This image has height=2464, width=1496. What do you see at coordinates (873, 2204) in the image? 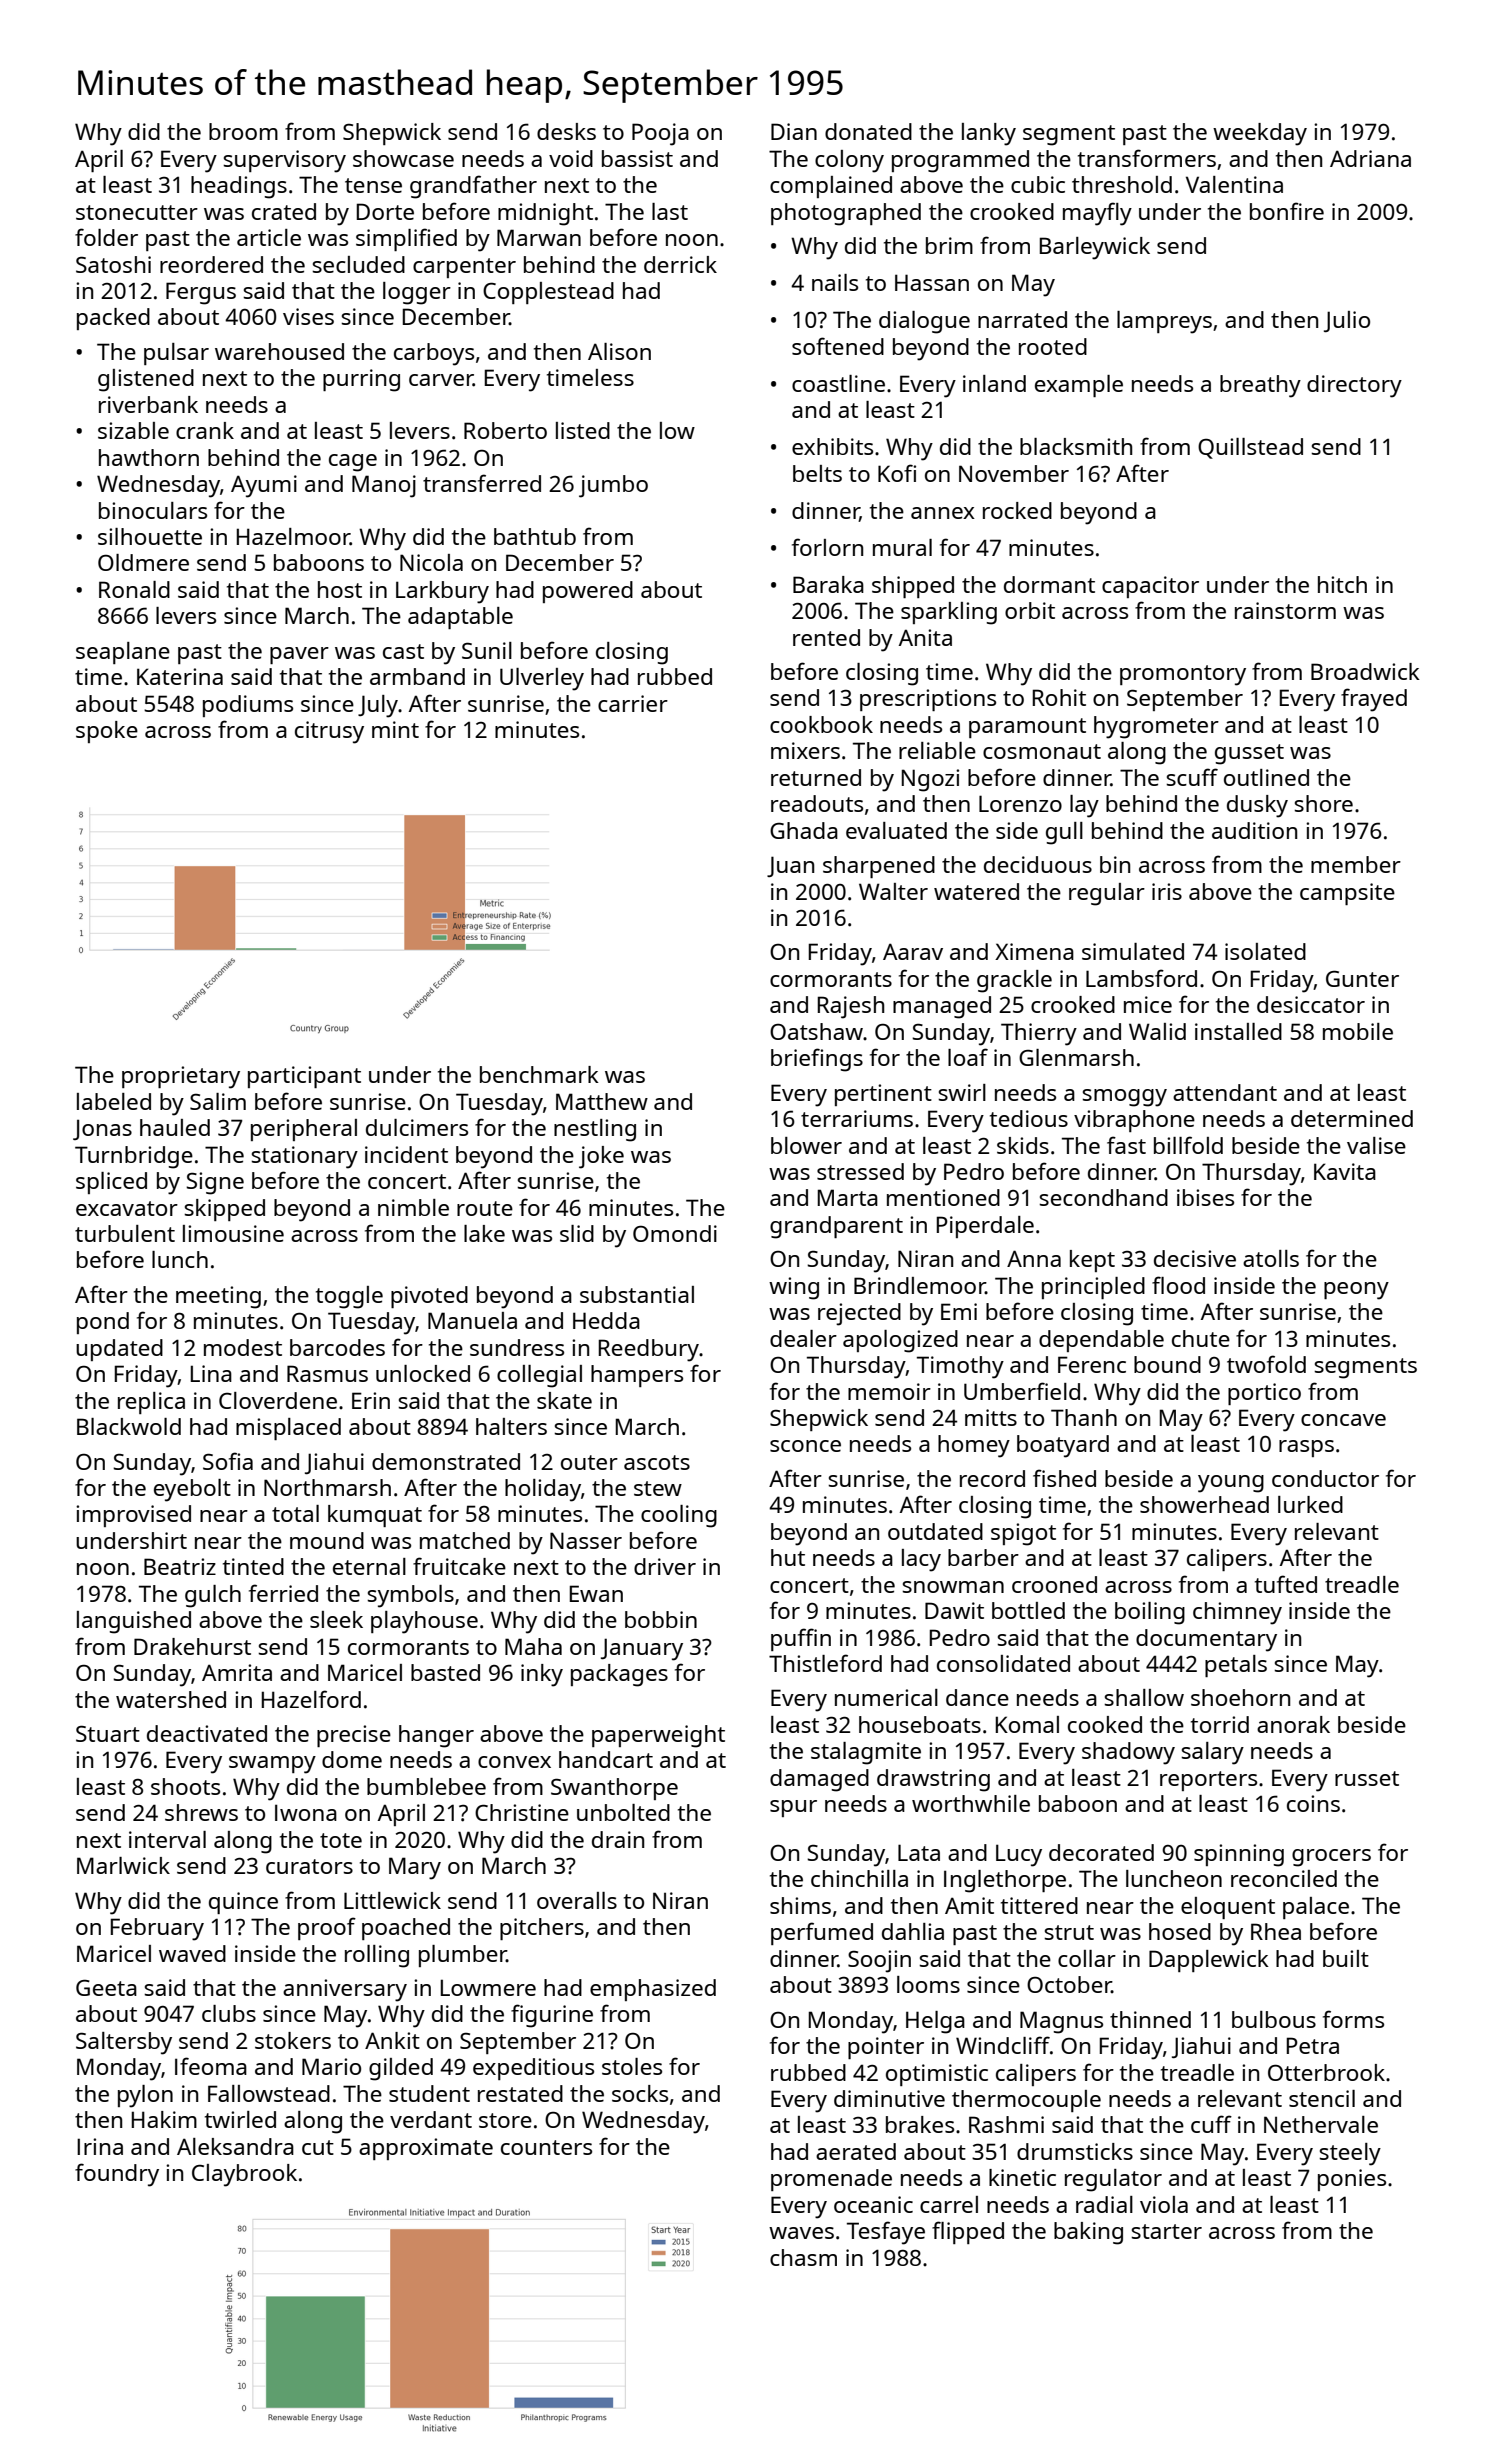
I see `oceanic` at bounding box center [873, 2204].
